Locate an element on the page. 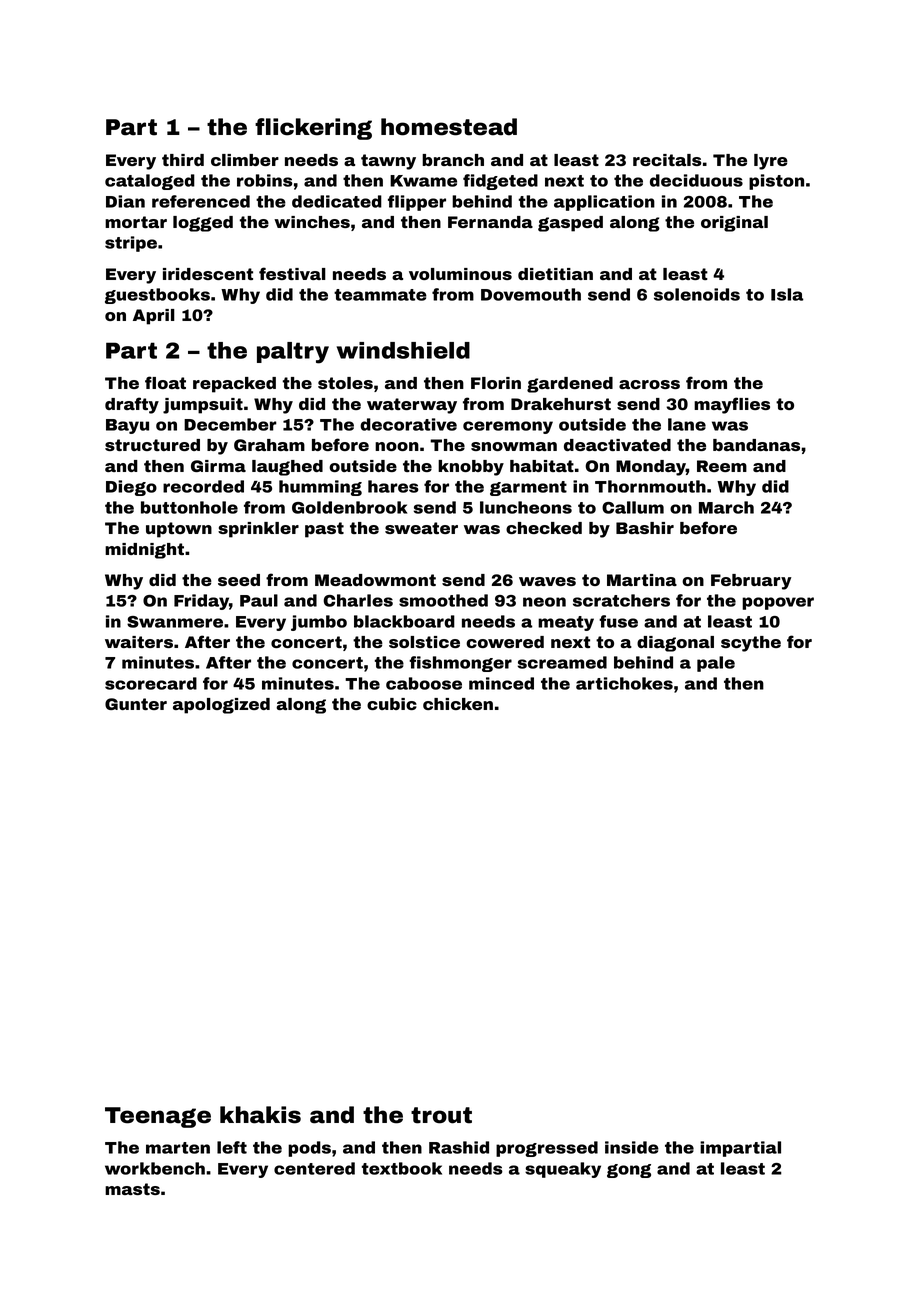  solenoids is located at coordinates (697, 294).
